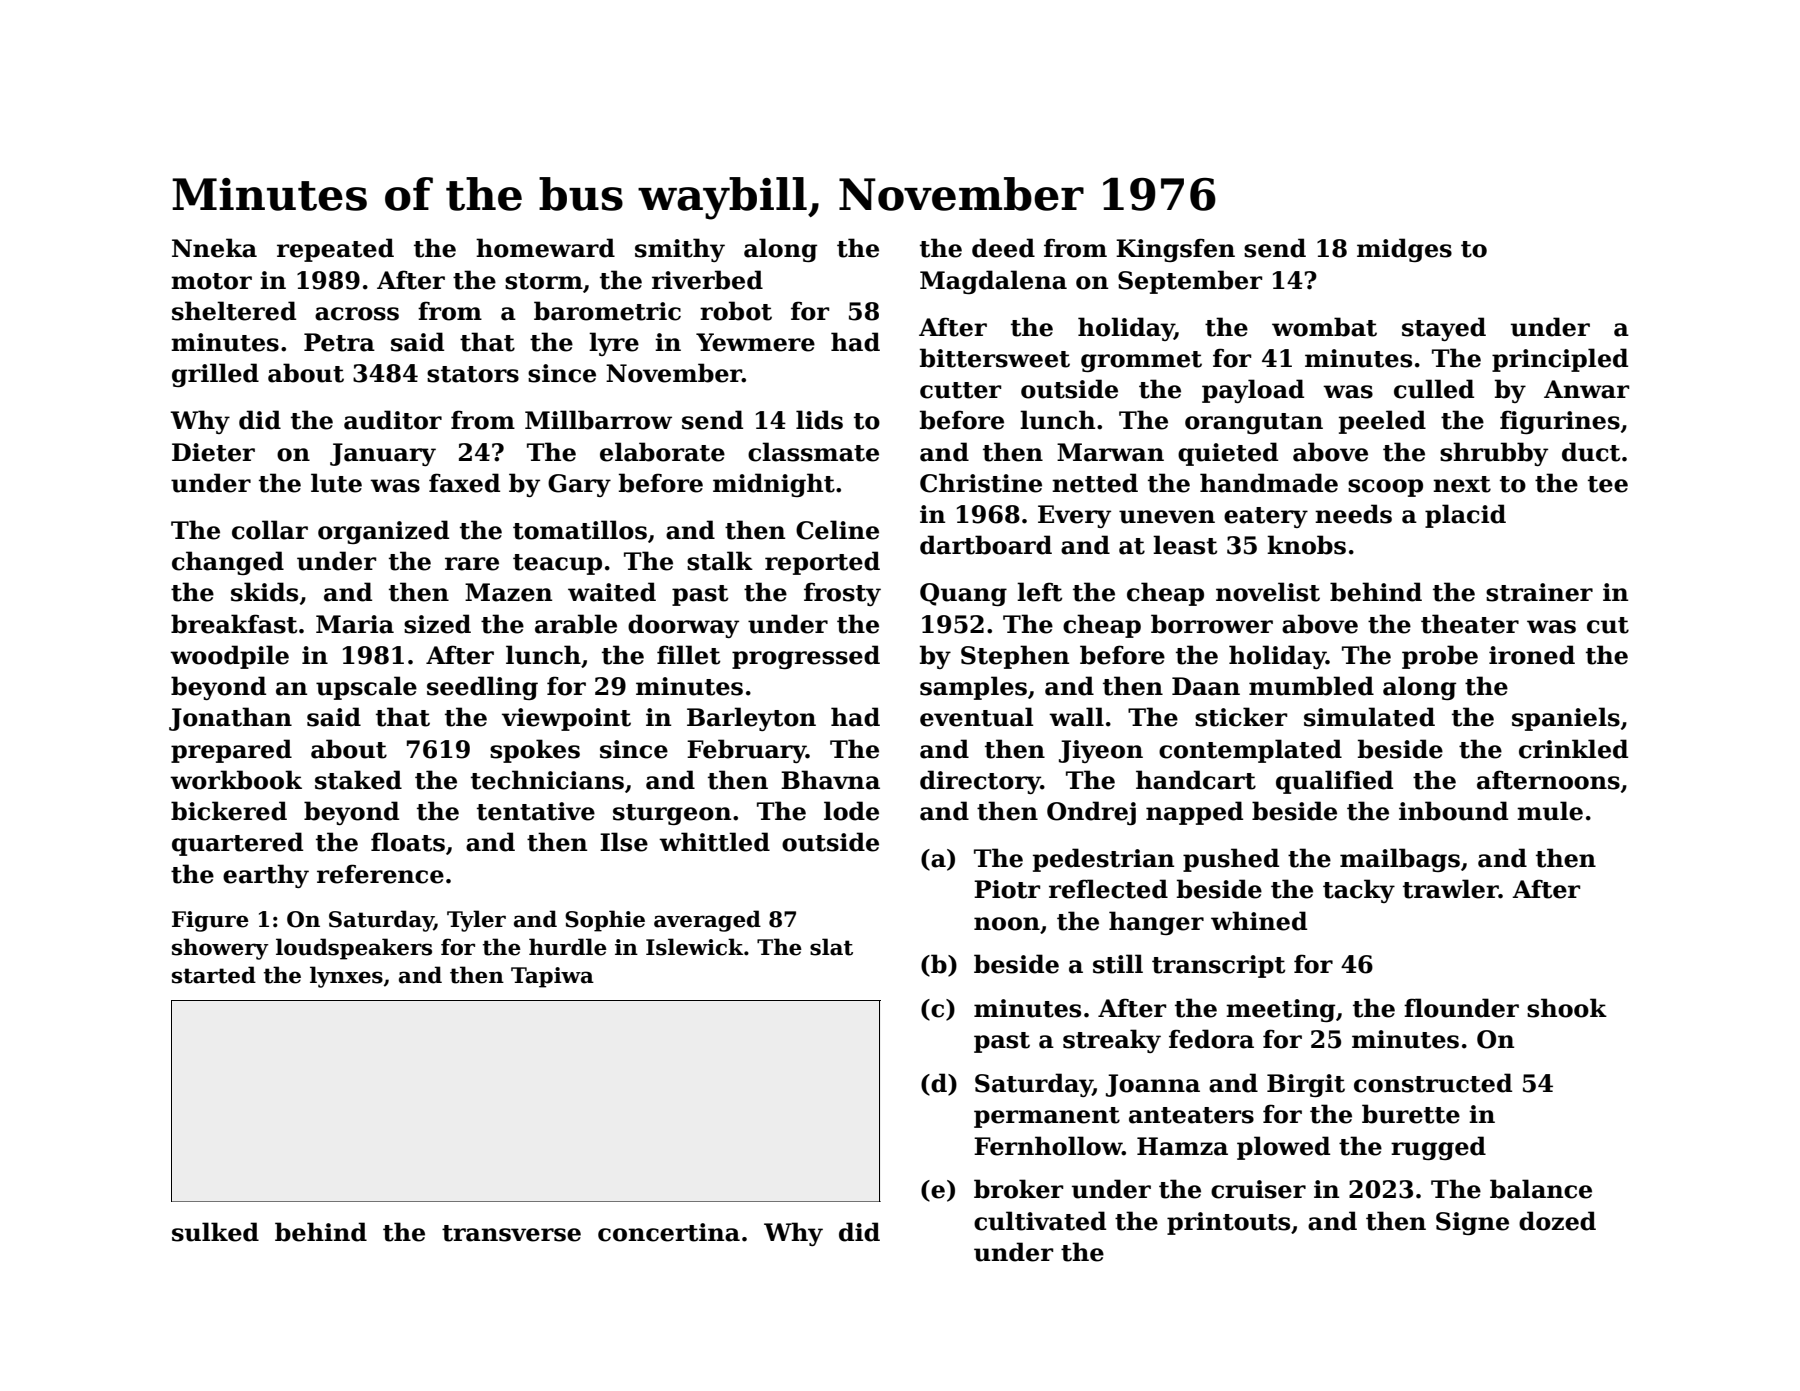  What do you see at coordinates (1567, 1008) in the page?
I see `shook` at bounding box center [1567, 1008].
